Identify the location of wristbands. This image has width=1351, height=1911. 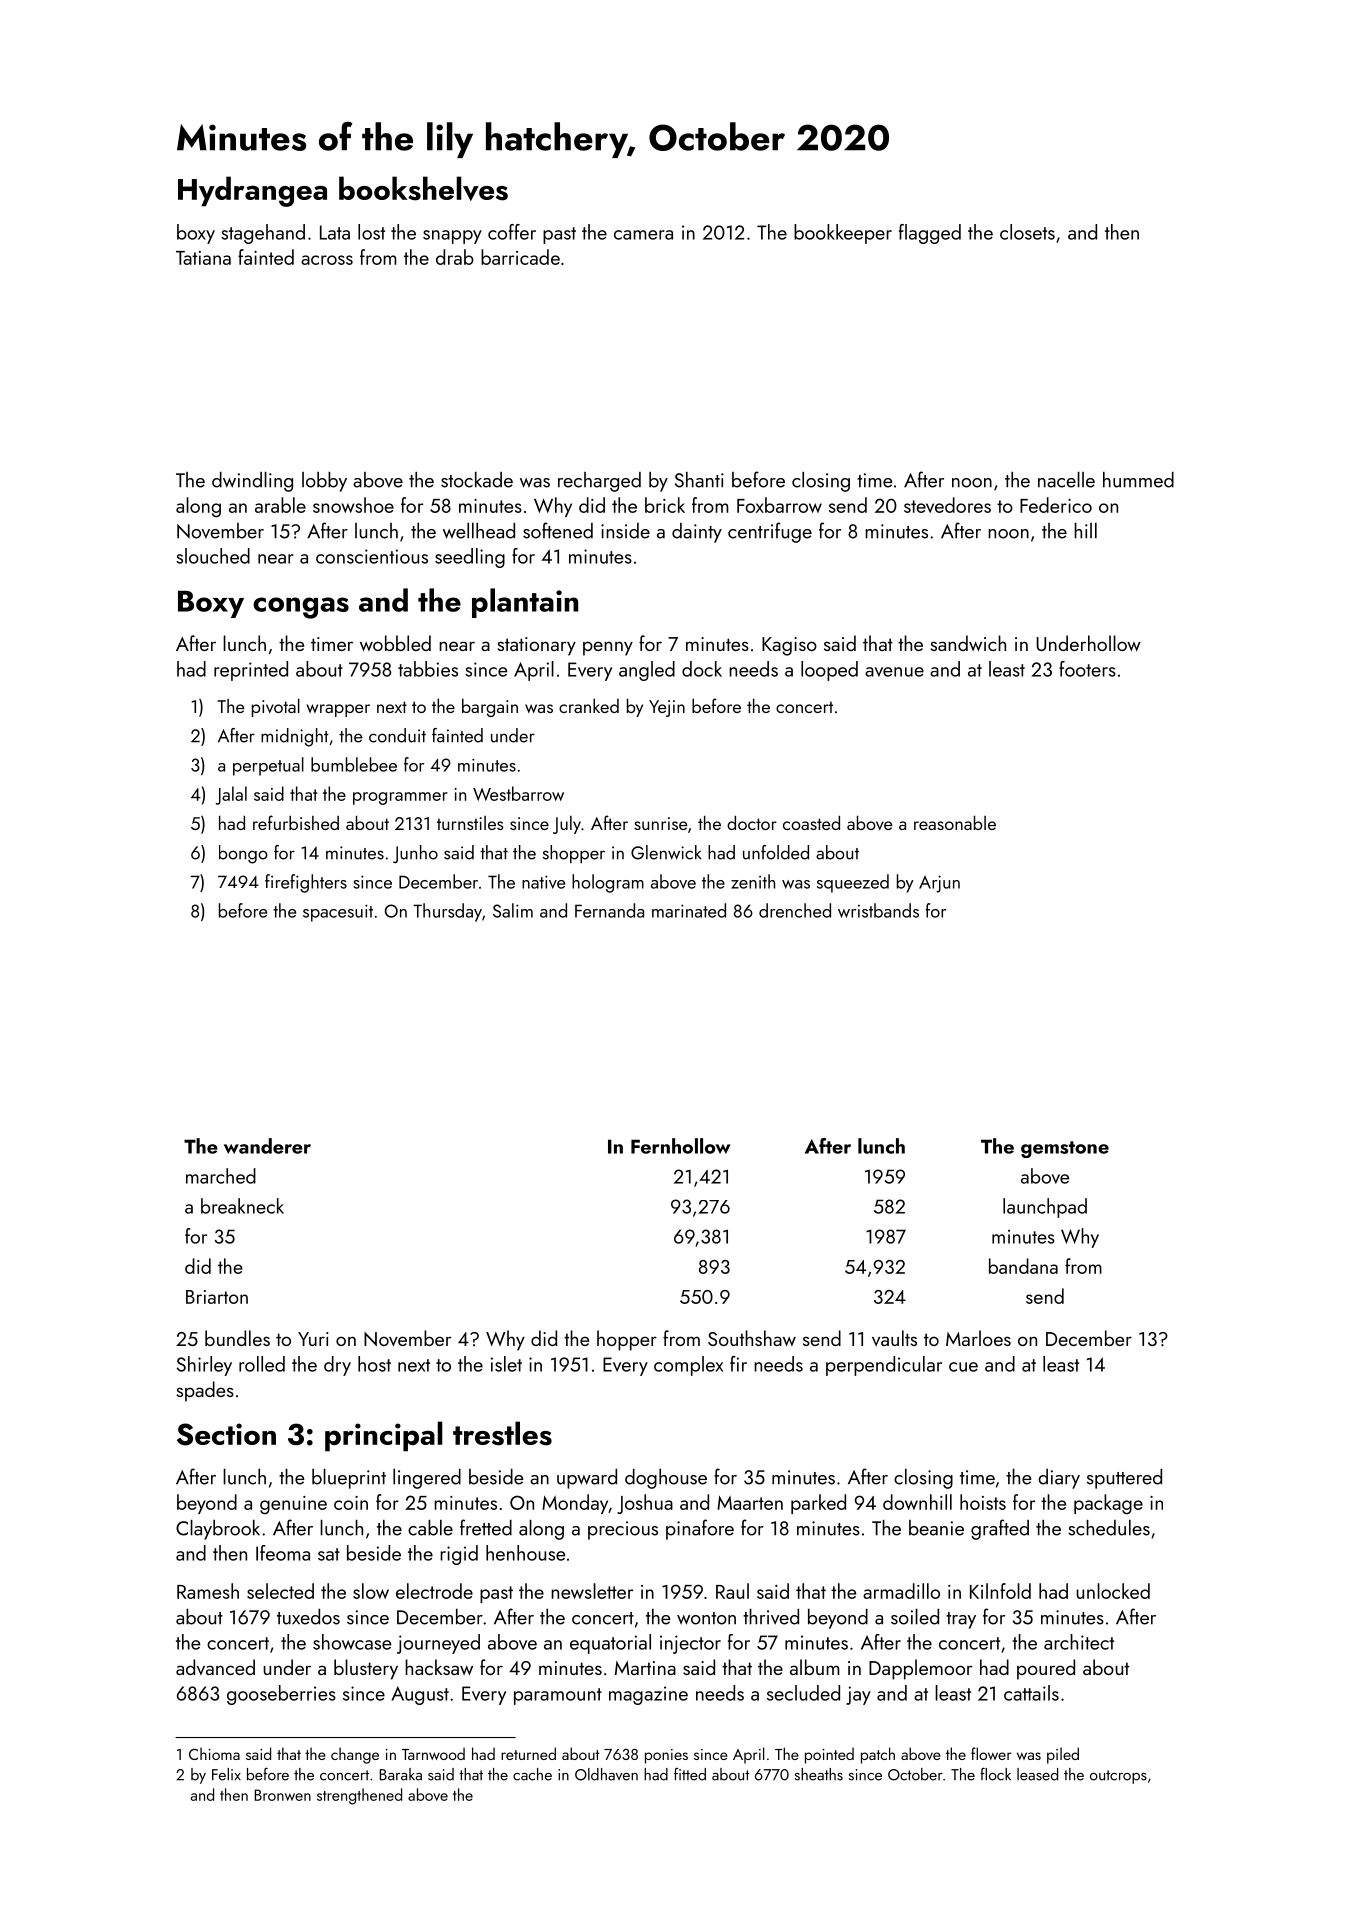
(878, 910).
